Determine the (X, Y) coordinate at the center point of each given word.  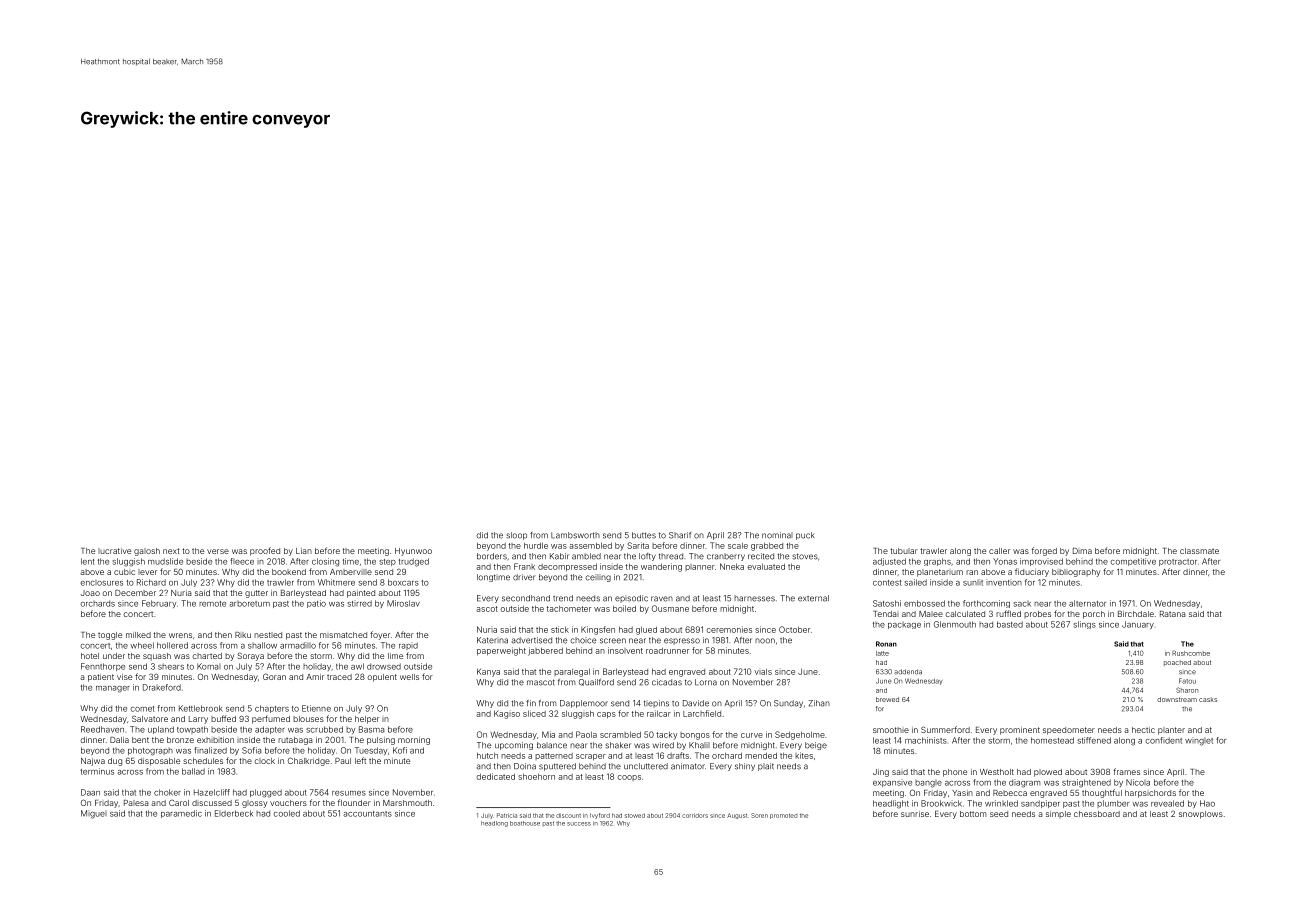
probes (1037, 614)
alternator (1087, 603)
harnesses (754, 598)
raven (662, 599)
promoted (783, 816)
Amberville (351, 572)
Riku (243, 635)
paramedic (181, 814)
